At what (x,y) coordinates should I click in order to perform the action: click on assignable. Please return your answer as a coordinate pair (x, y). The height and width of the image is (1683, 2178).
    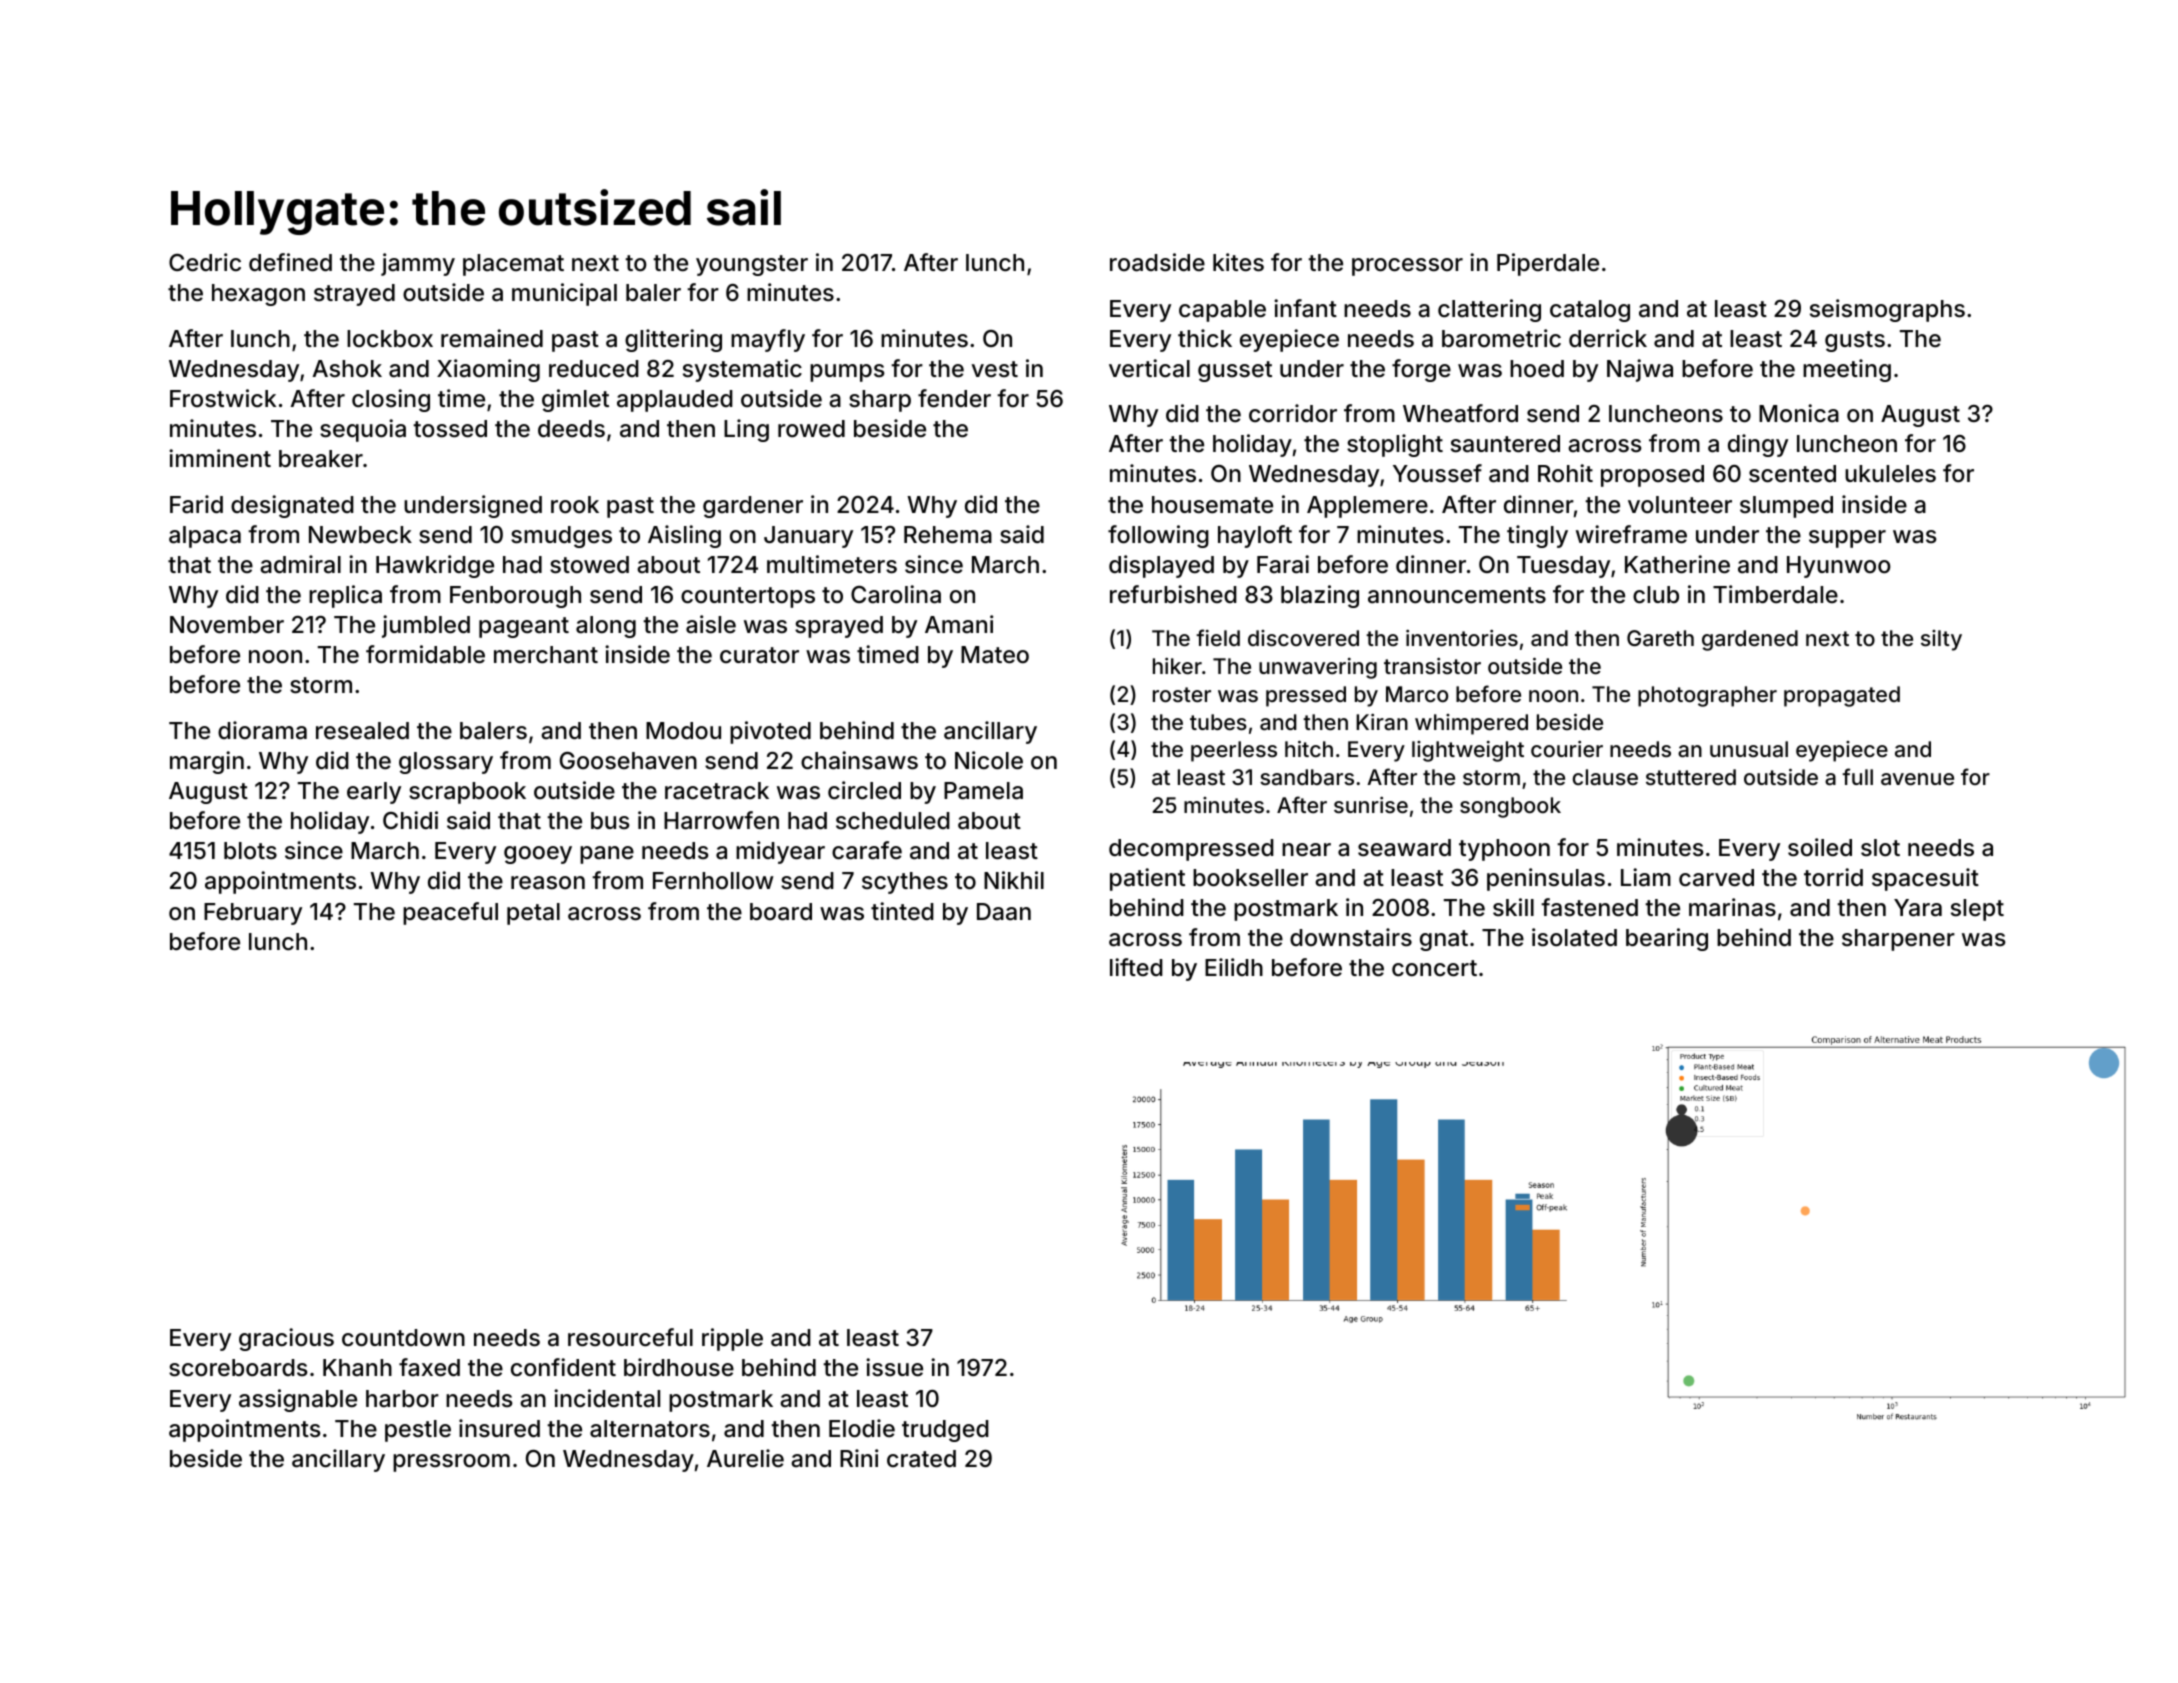
    Looking at the image, I should click on (298, 1400).
